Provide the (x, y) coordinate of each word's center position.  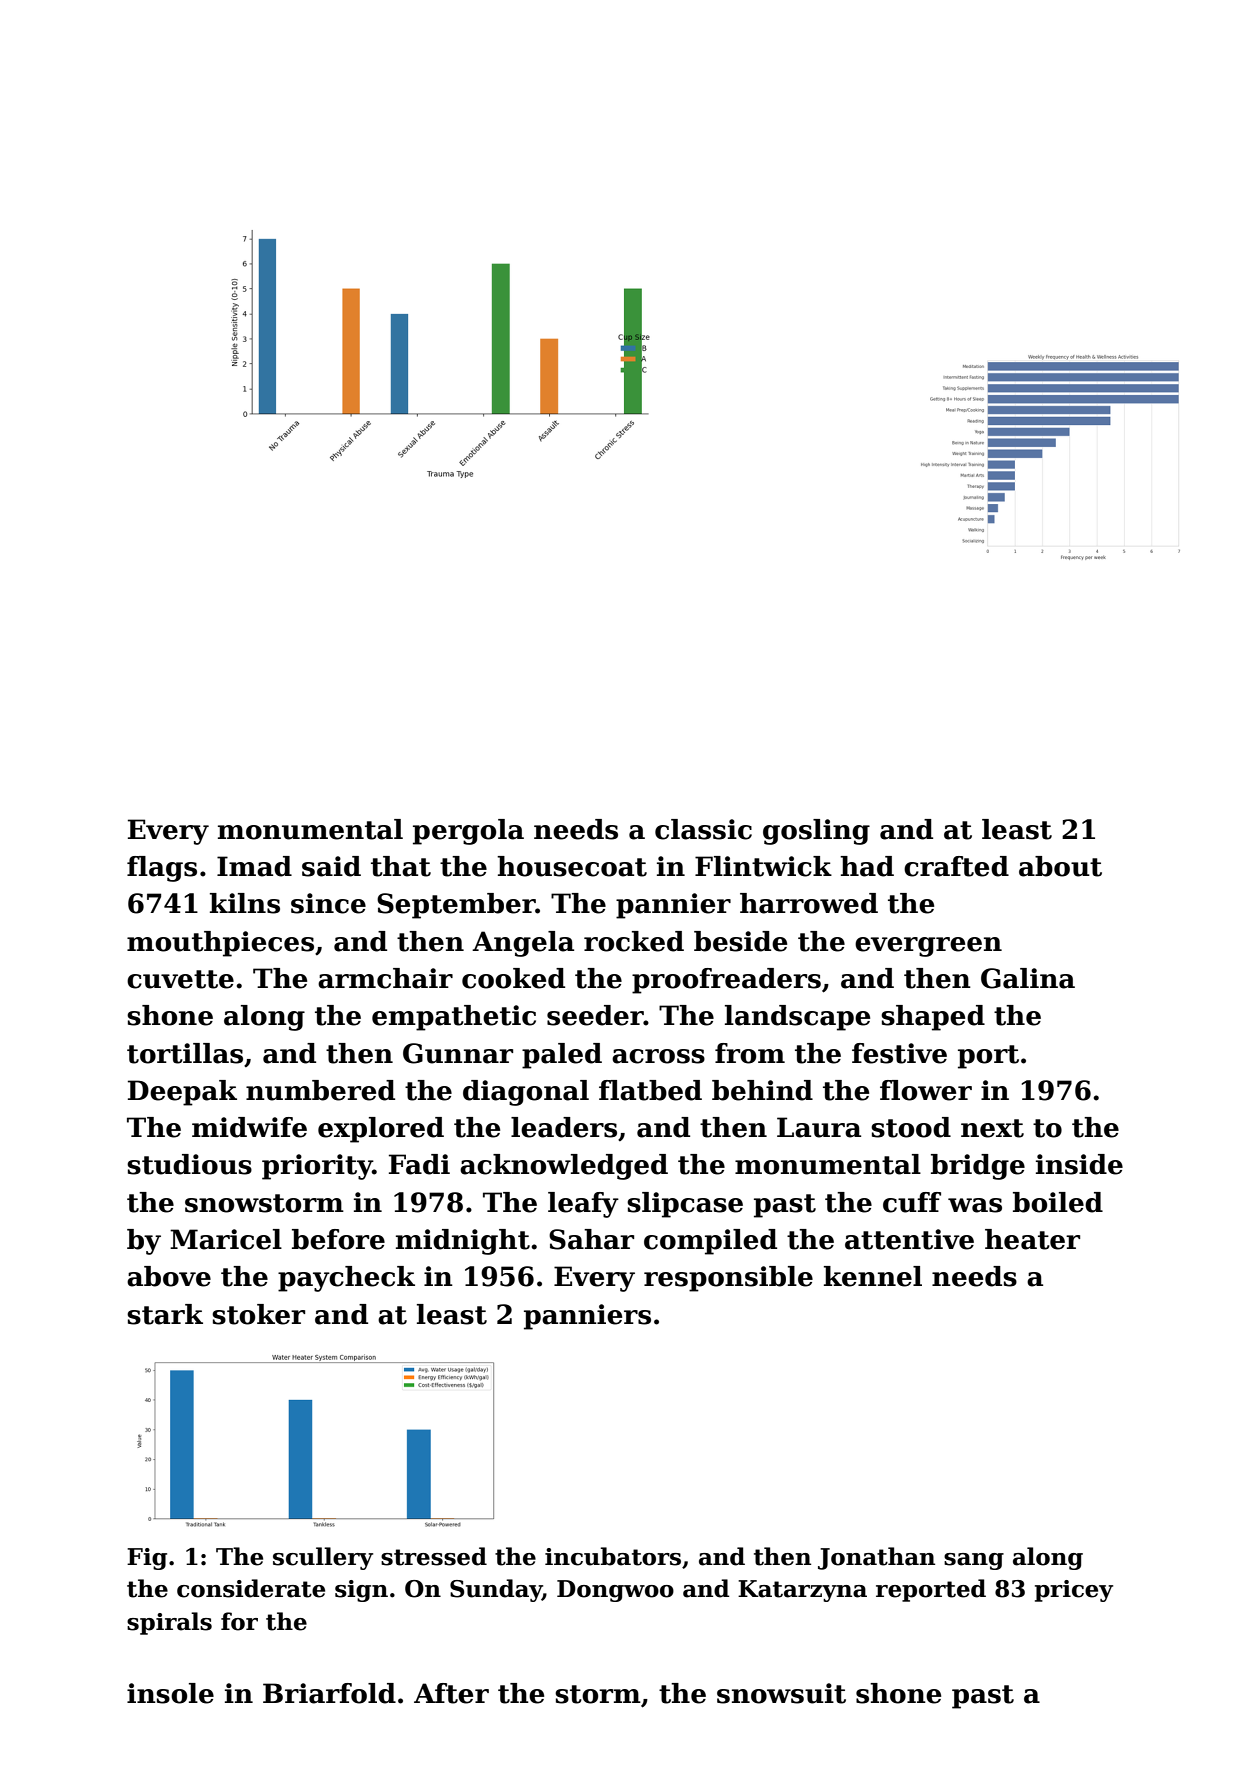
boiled (1058, 1202)
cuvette (180, 979)
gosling (816, 832)
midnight (463, 1242)
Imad (254, 866)
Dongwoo (615, 1591)
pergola (468, 832)
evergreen (928, 947)
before (338, 1239)
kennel (873, 1276)
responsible (728, 1279)
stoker (258, 1314)
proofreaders (726, 981)
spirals (169, 1623)
